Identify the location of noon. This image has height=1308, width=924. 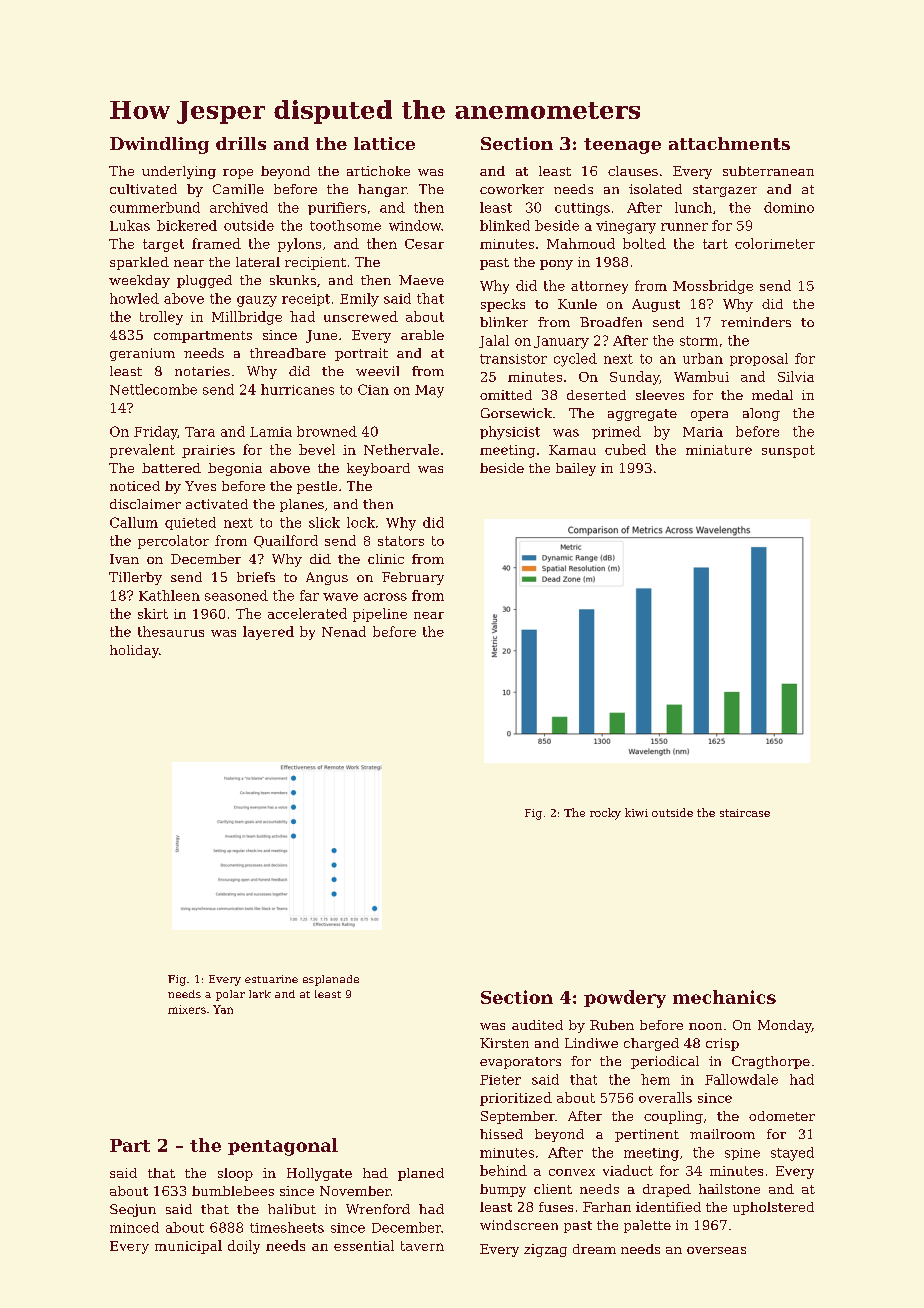
(705, 1026).
